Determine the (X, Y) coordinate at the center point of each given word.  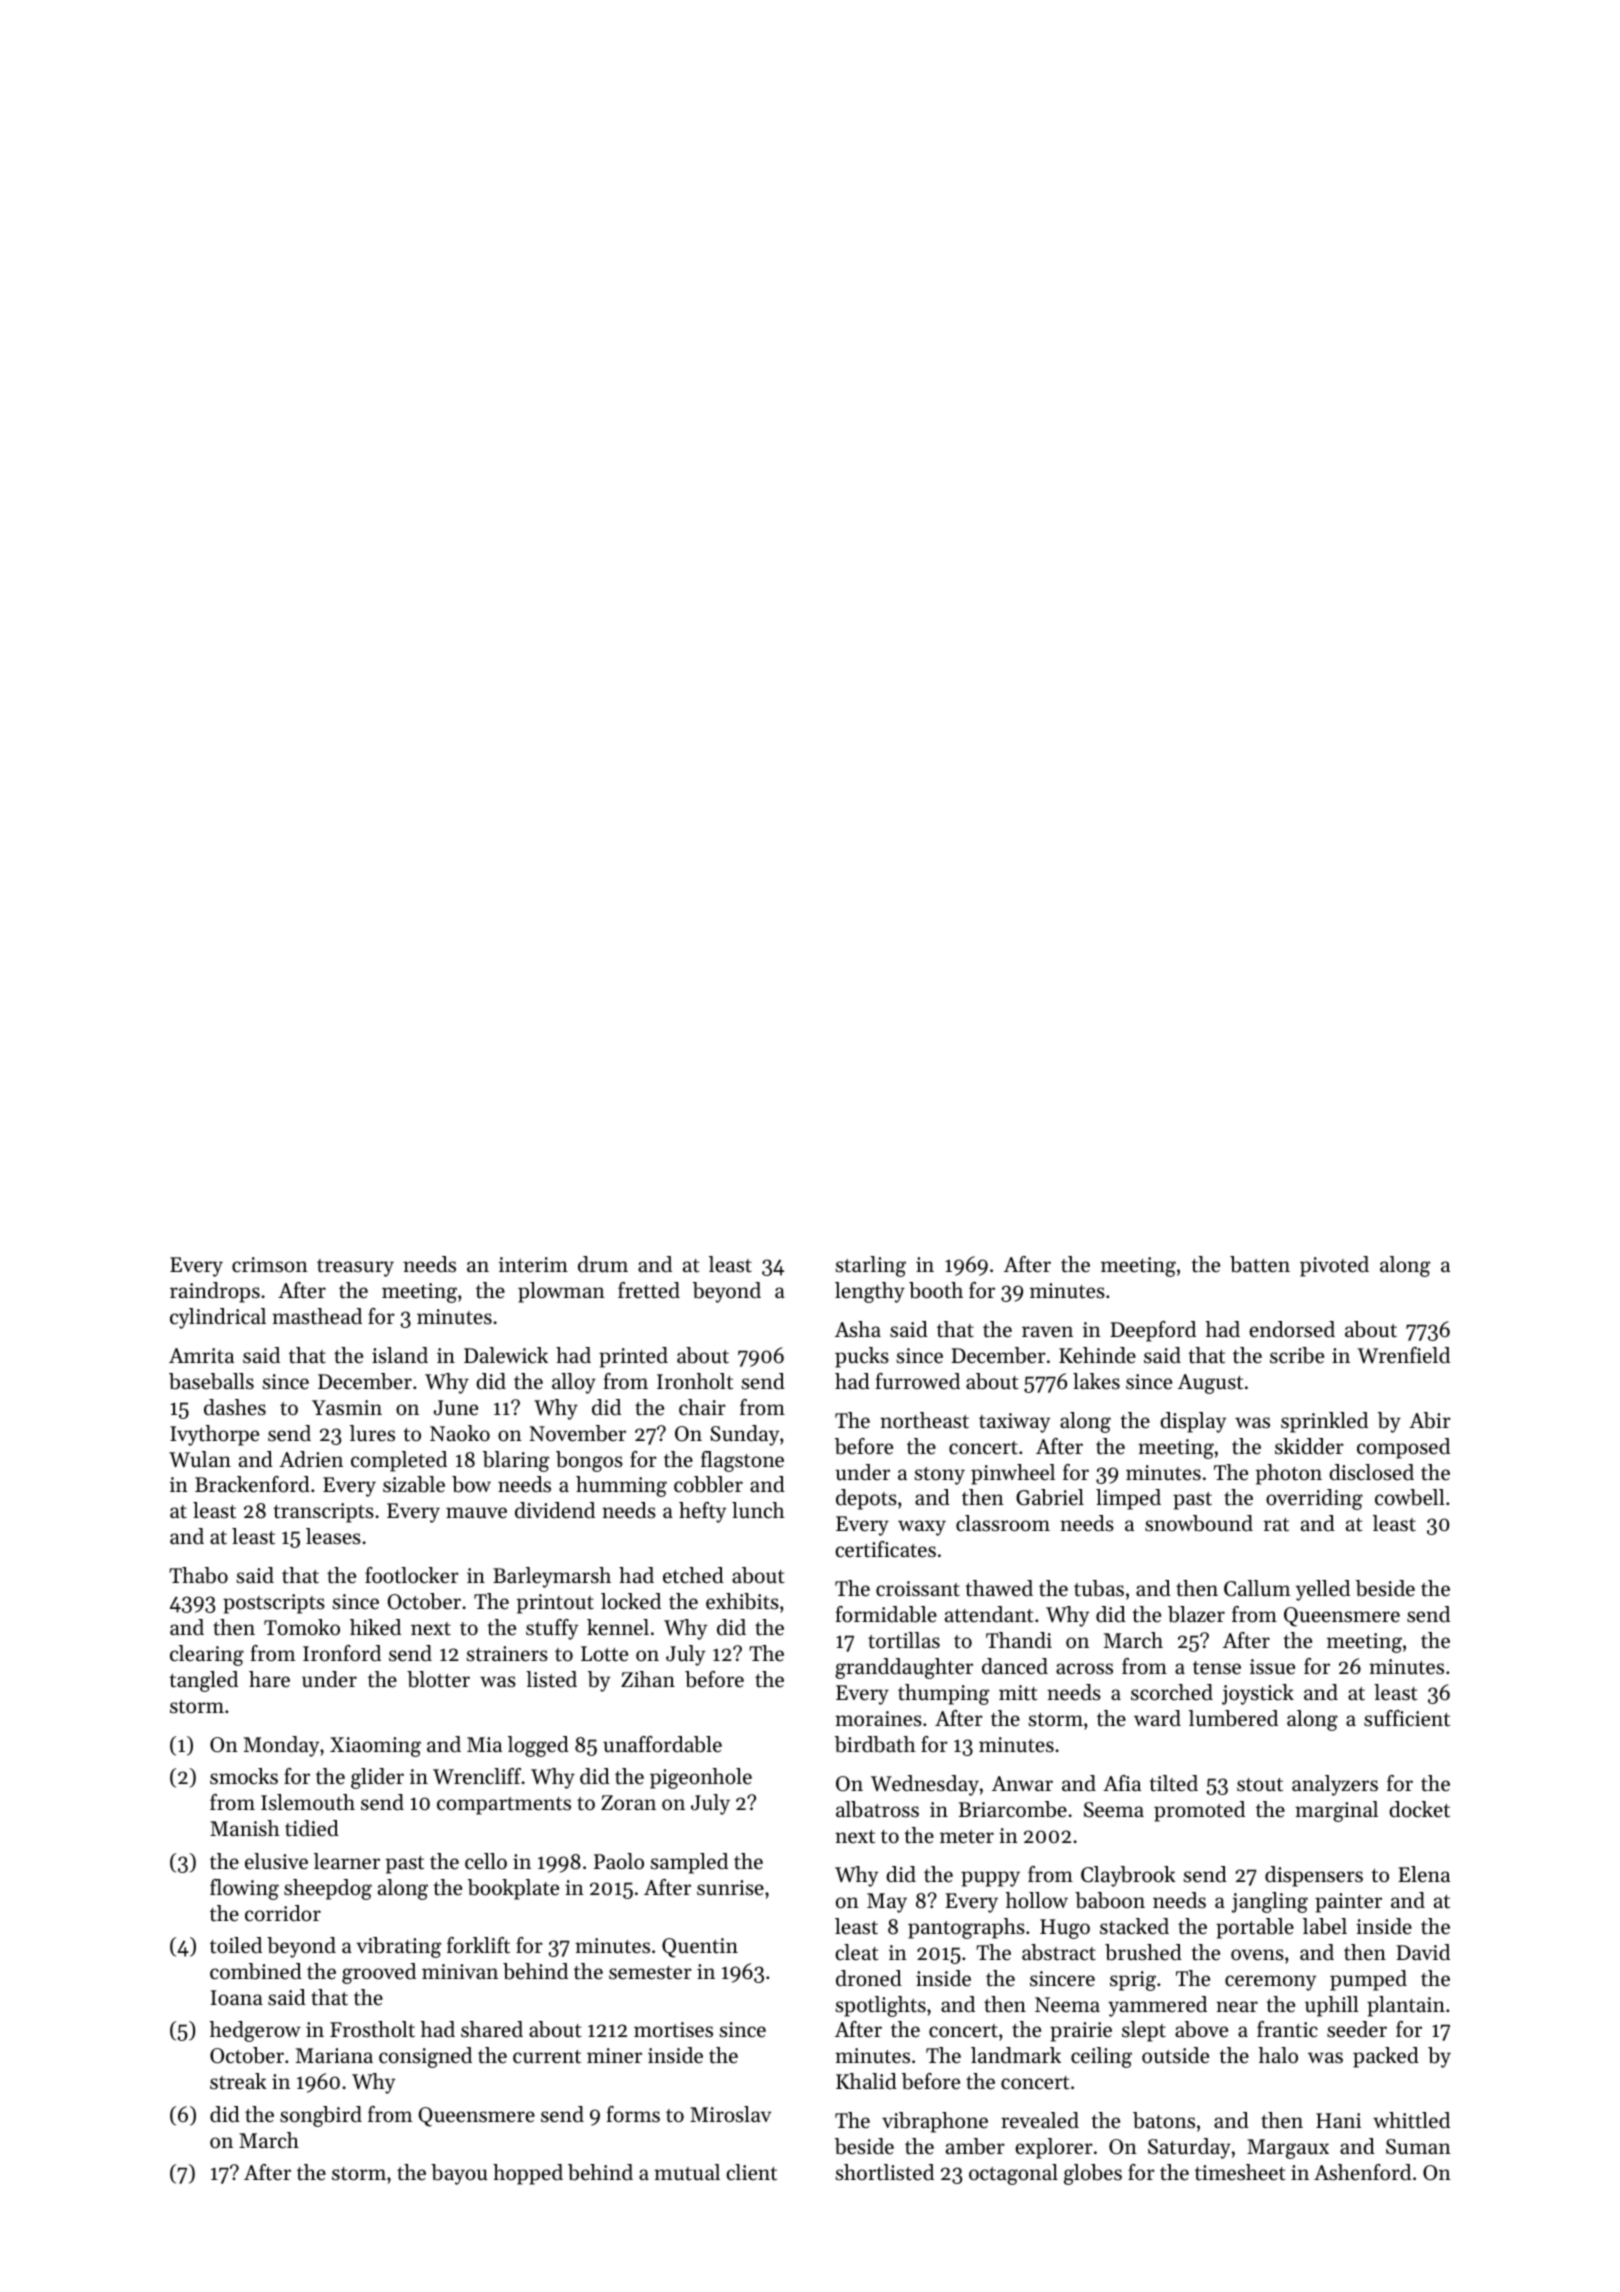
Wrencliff (477, 1776)
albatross (877, 1809)
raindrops (215, 1292)
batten (1260, 1264)
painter (1348, 1903)
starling (870, 1266)
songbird (321, 2116)
